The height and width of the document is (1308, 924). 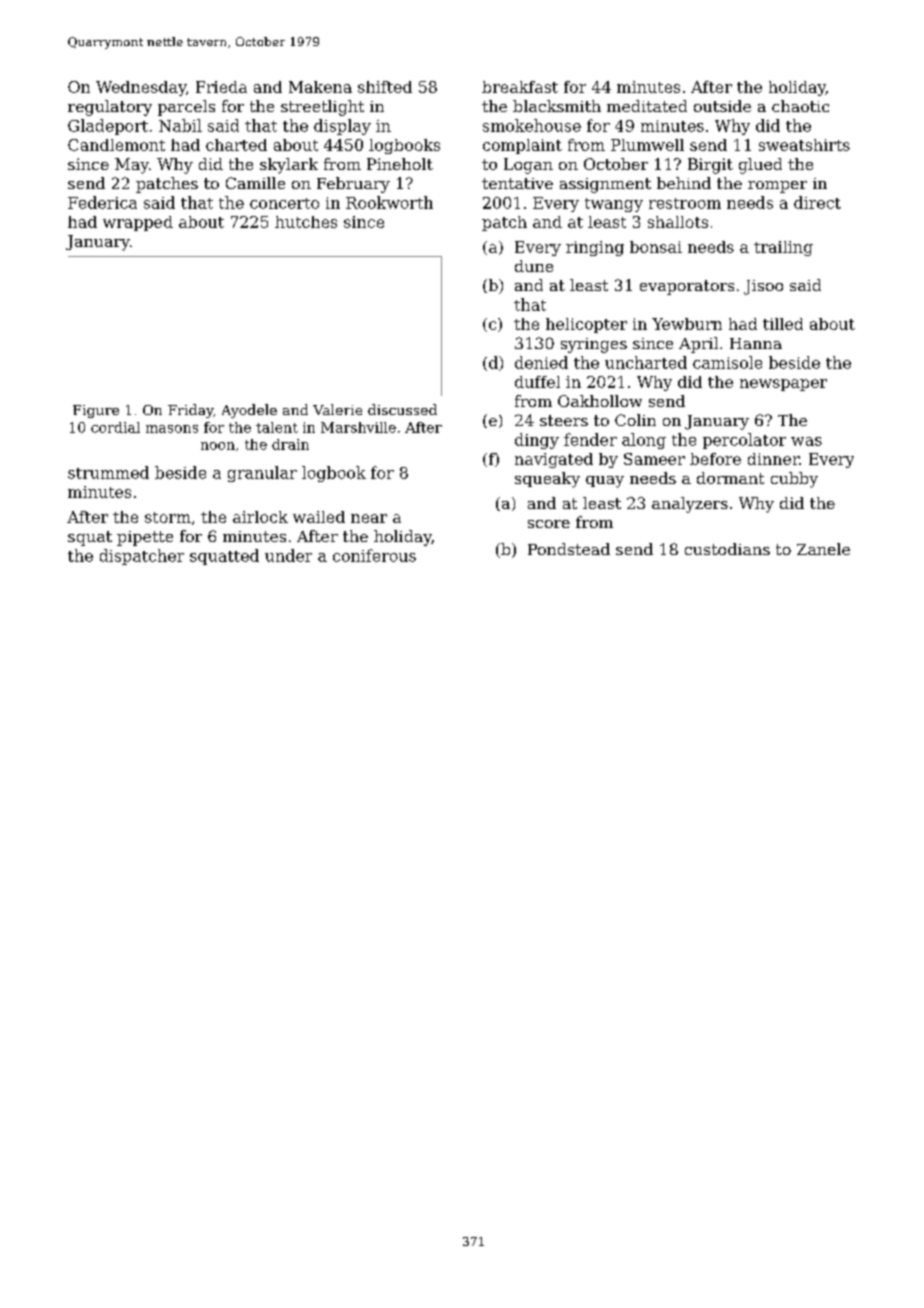 What do you see at coordinates (218, 446) in the document?
I see `noon` at bounding box center [218, 446].
